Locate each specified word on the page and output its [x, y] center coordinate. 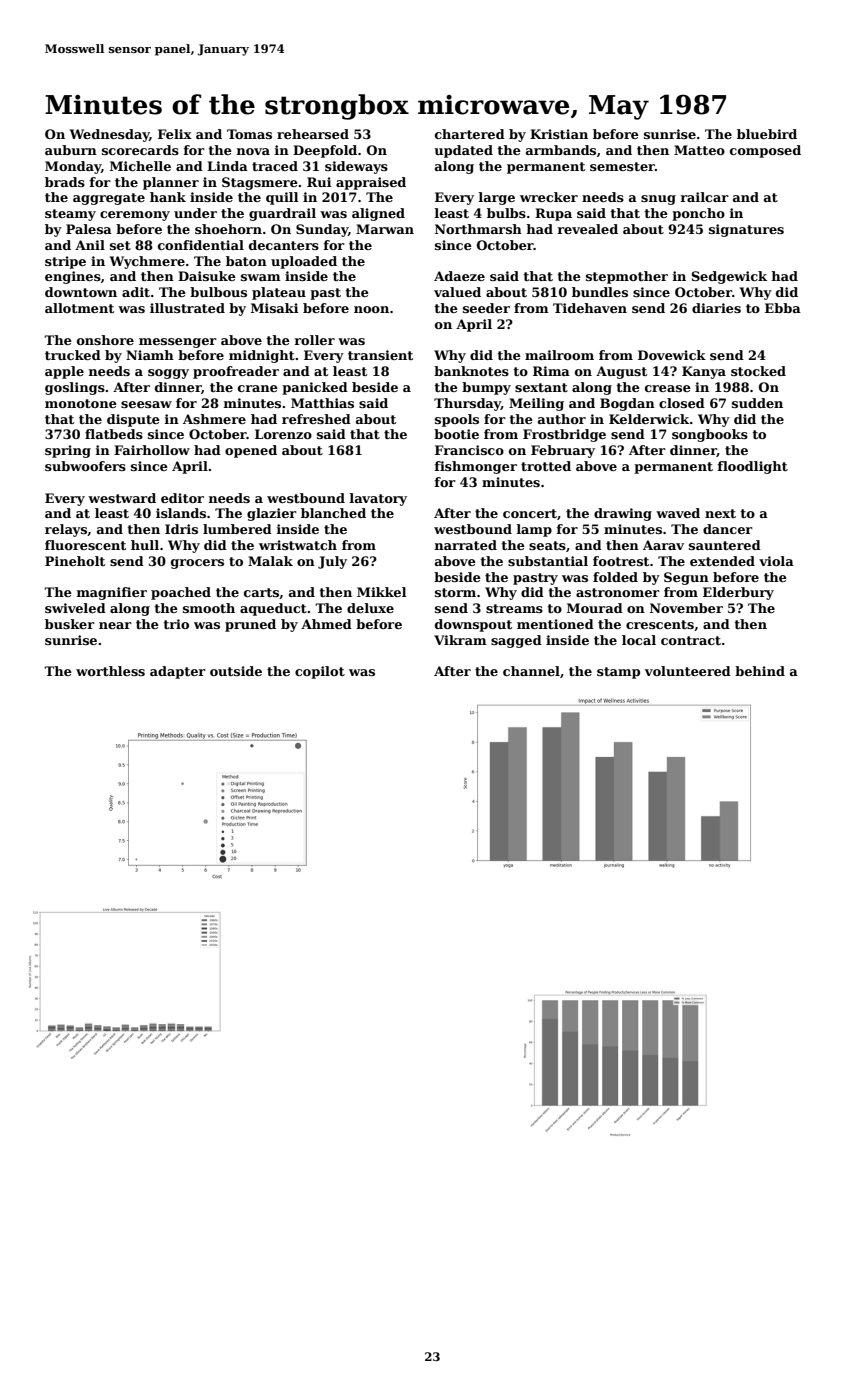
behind [760, 671]
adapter [178, 672]
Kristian [559, 134]
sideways [356, 167]
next [720, 513]
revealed [588, 229]
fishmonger [476, 467]
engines [73, 277]
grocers [197, 564]
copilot [320, 672]
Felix [175, 134]
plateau [279, 293]
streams [514, 608]
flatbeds [114, 434]
